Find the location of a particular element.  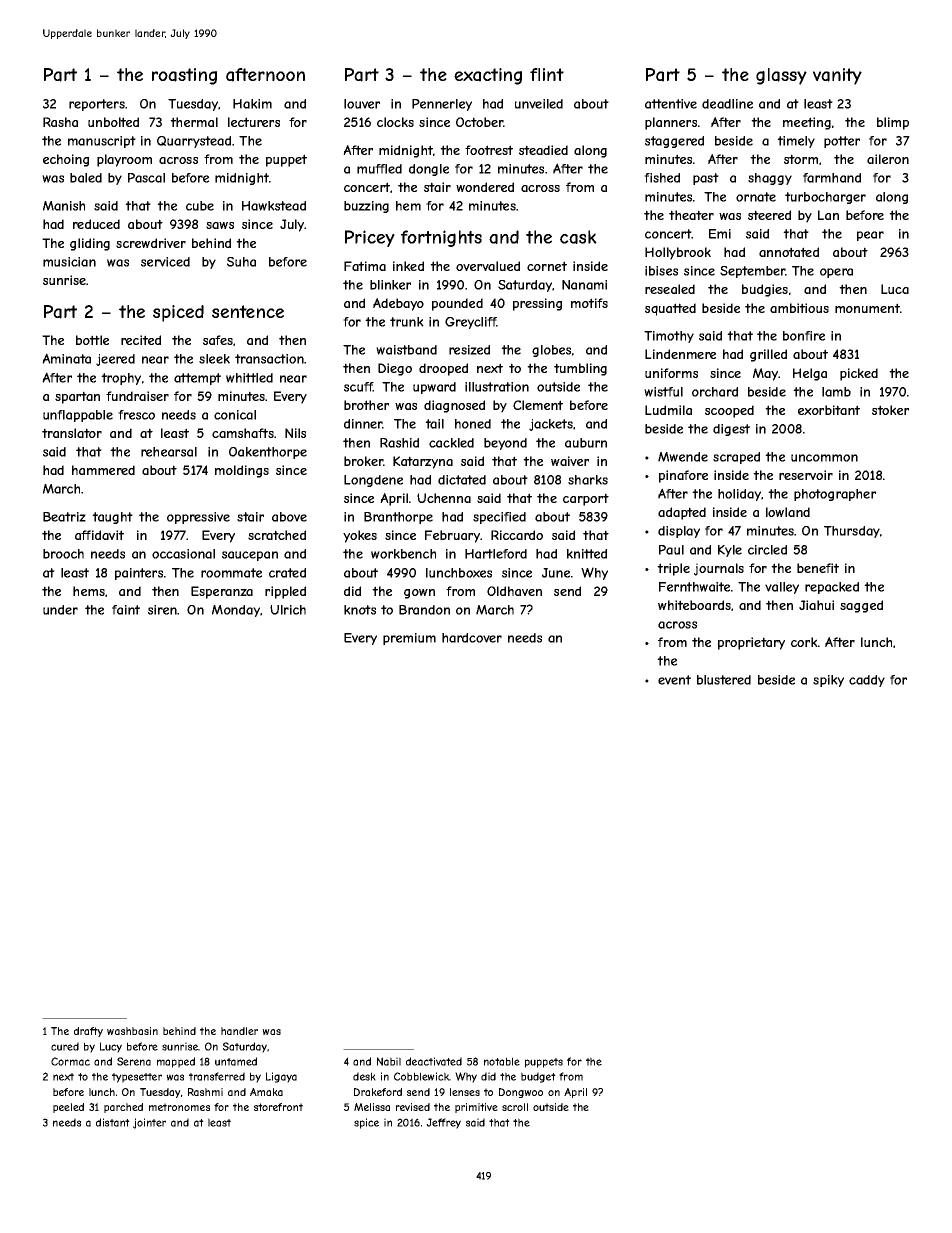

orchard is located at coordinates (715, 392).
